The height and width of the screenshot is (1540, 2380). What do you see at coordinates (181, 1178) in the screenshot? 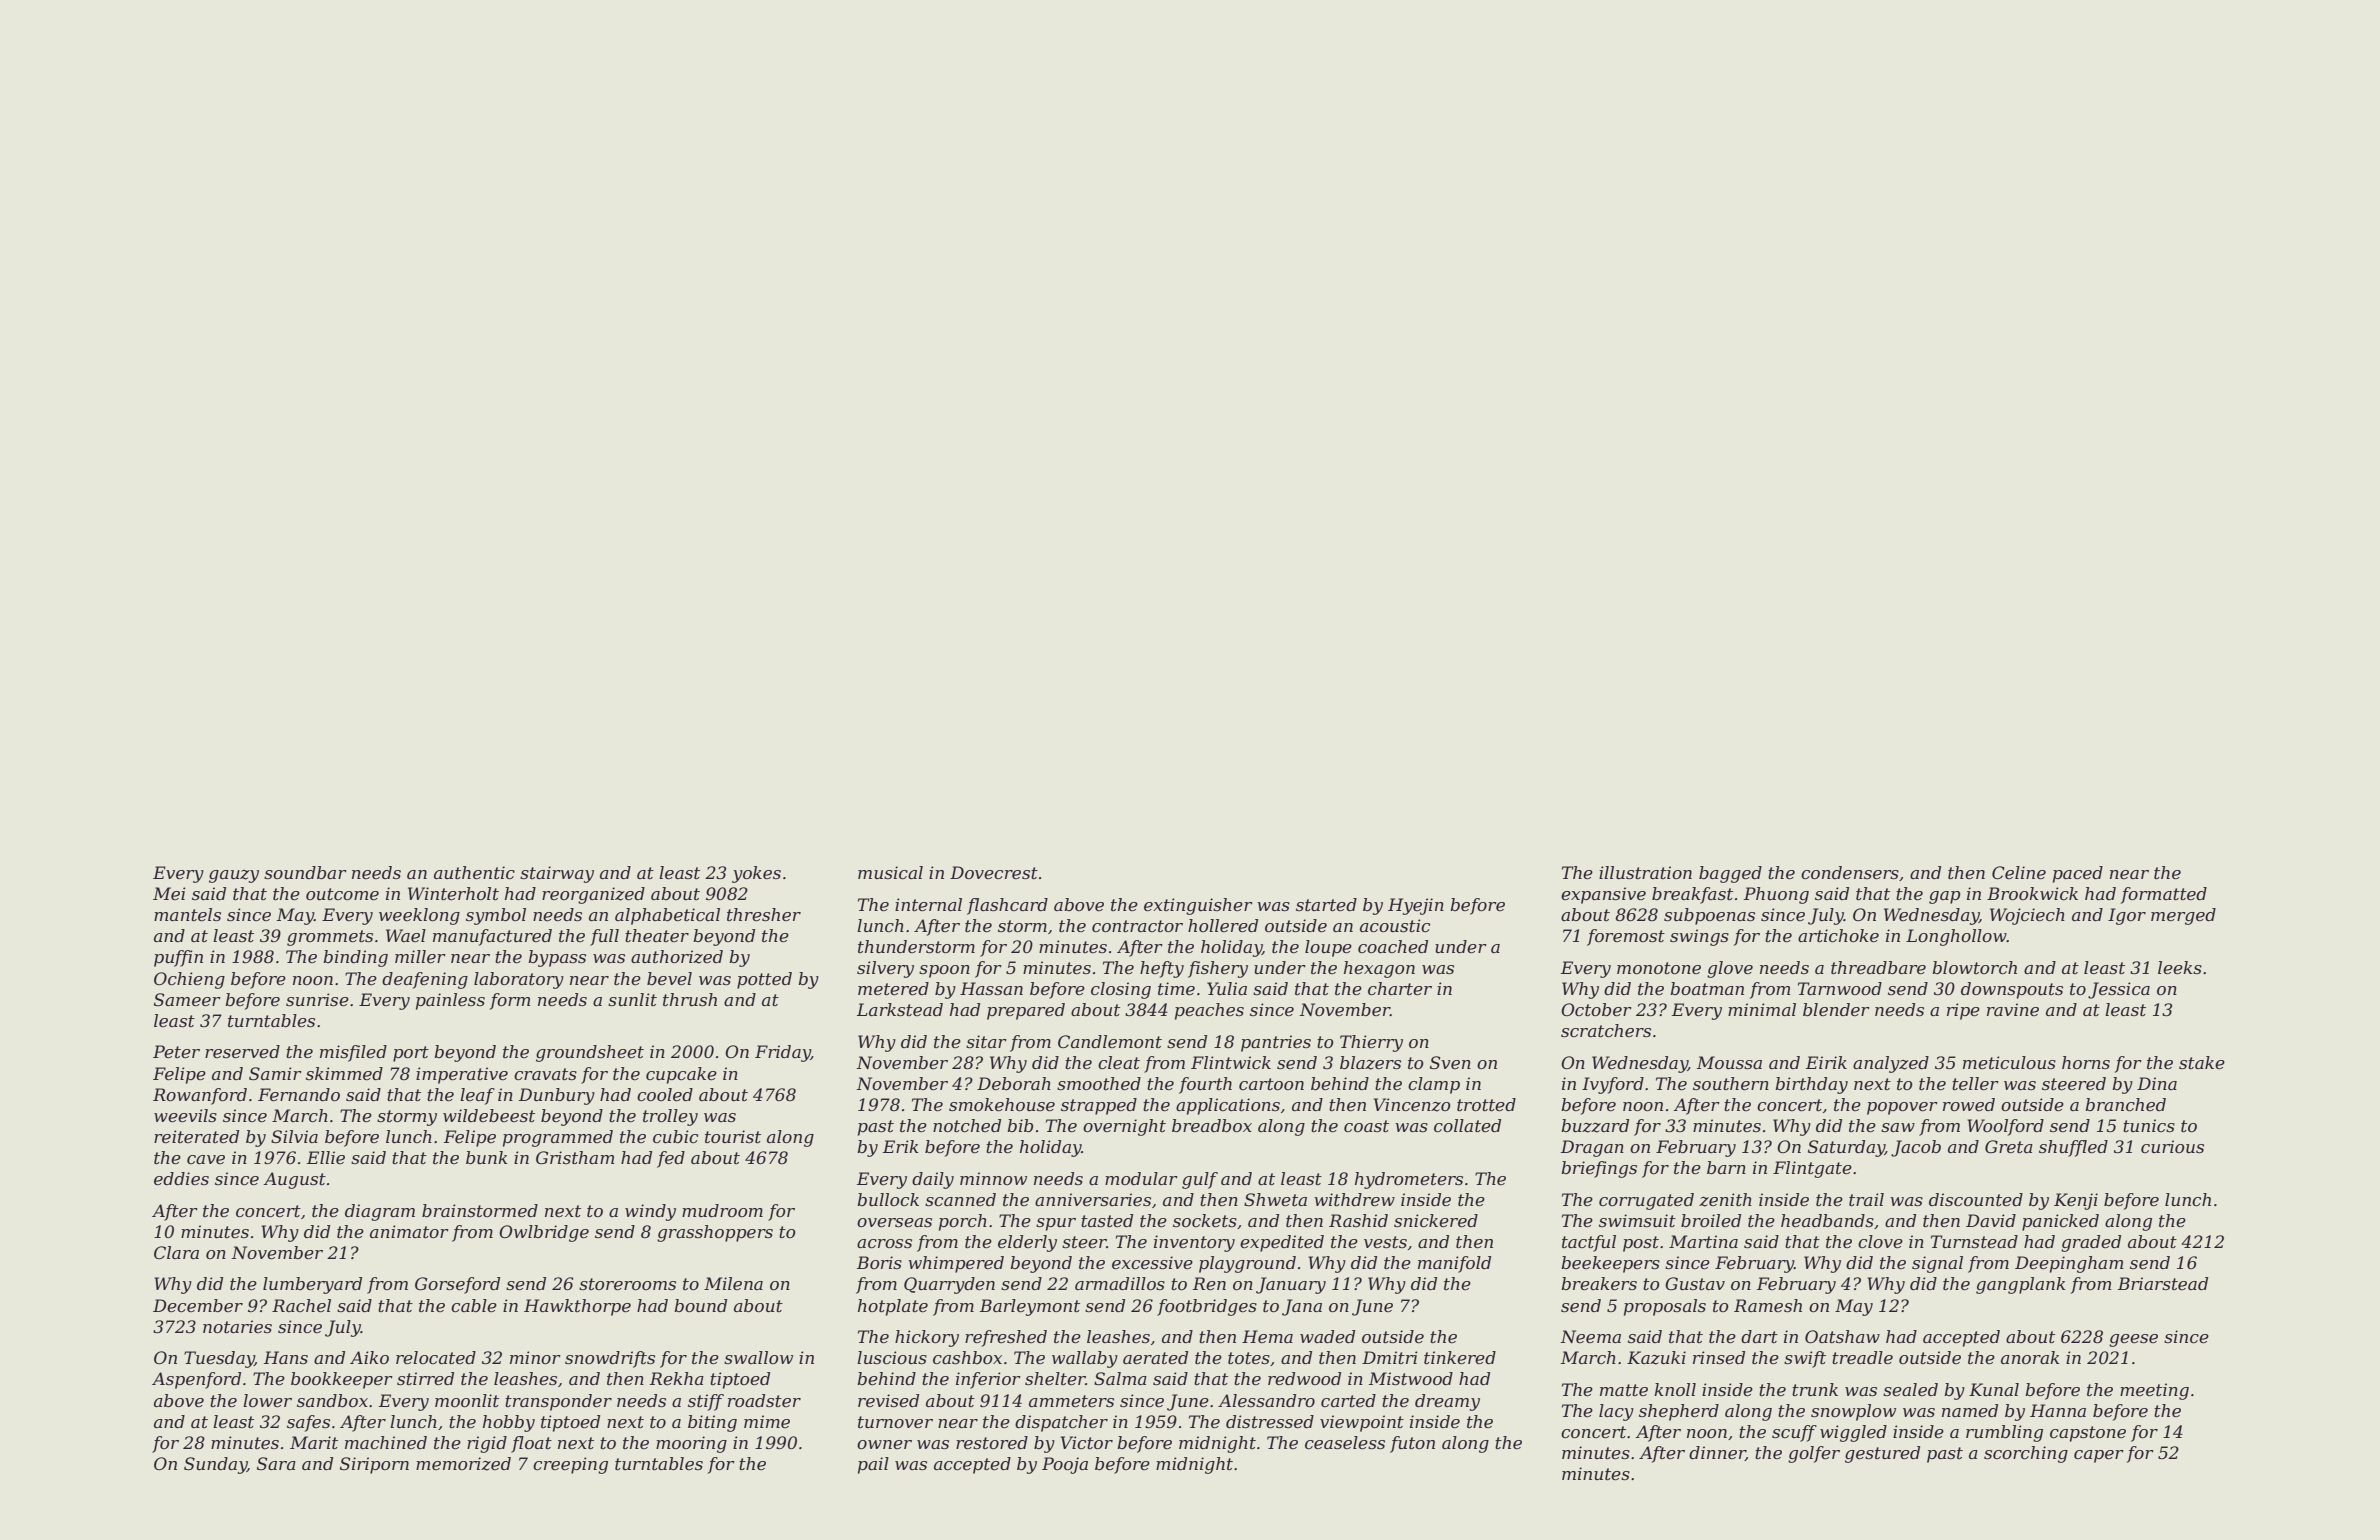
I see `eddies` at bounding box center [181, 1178].
